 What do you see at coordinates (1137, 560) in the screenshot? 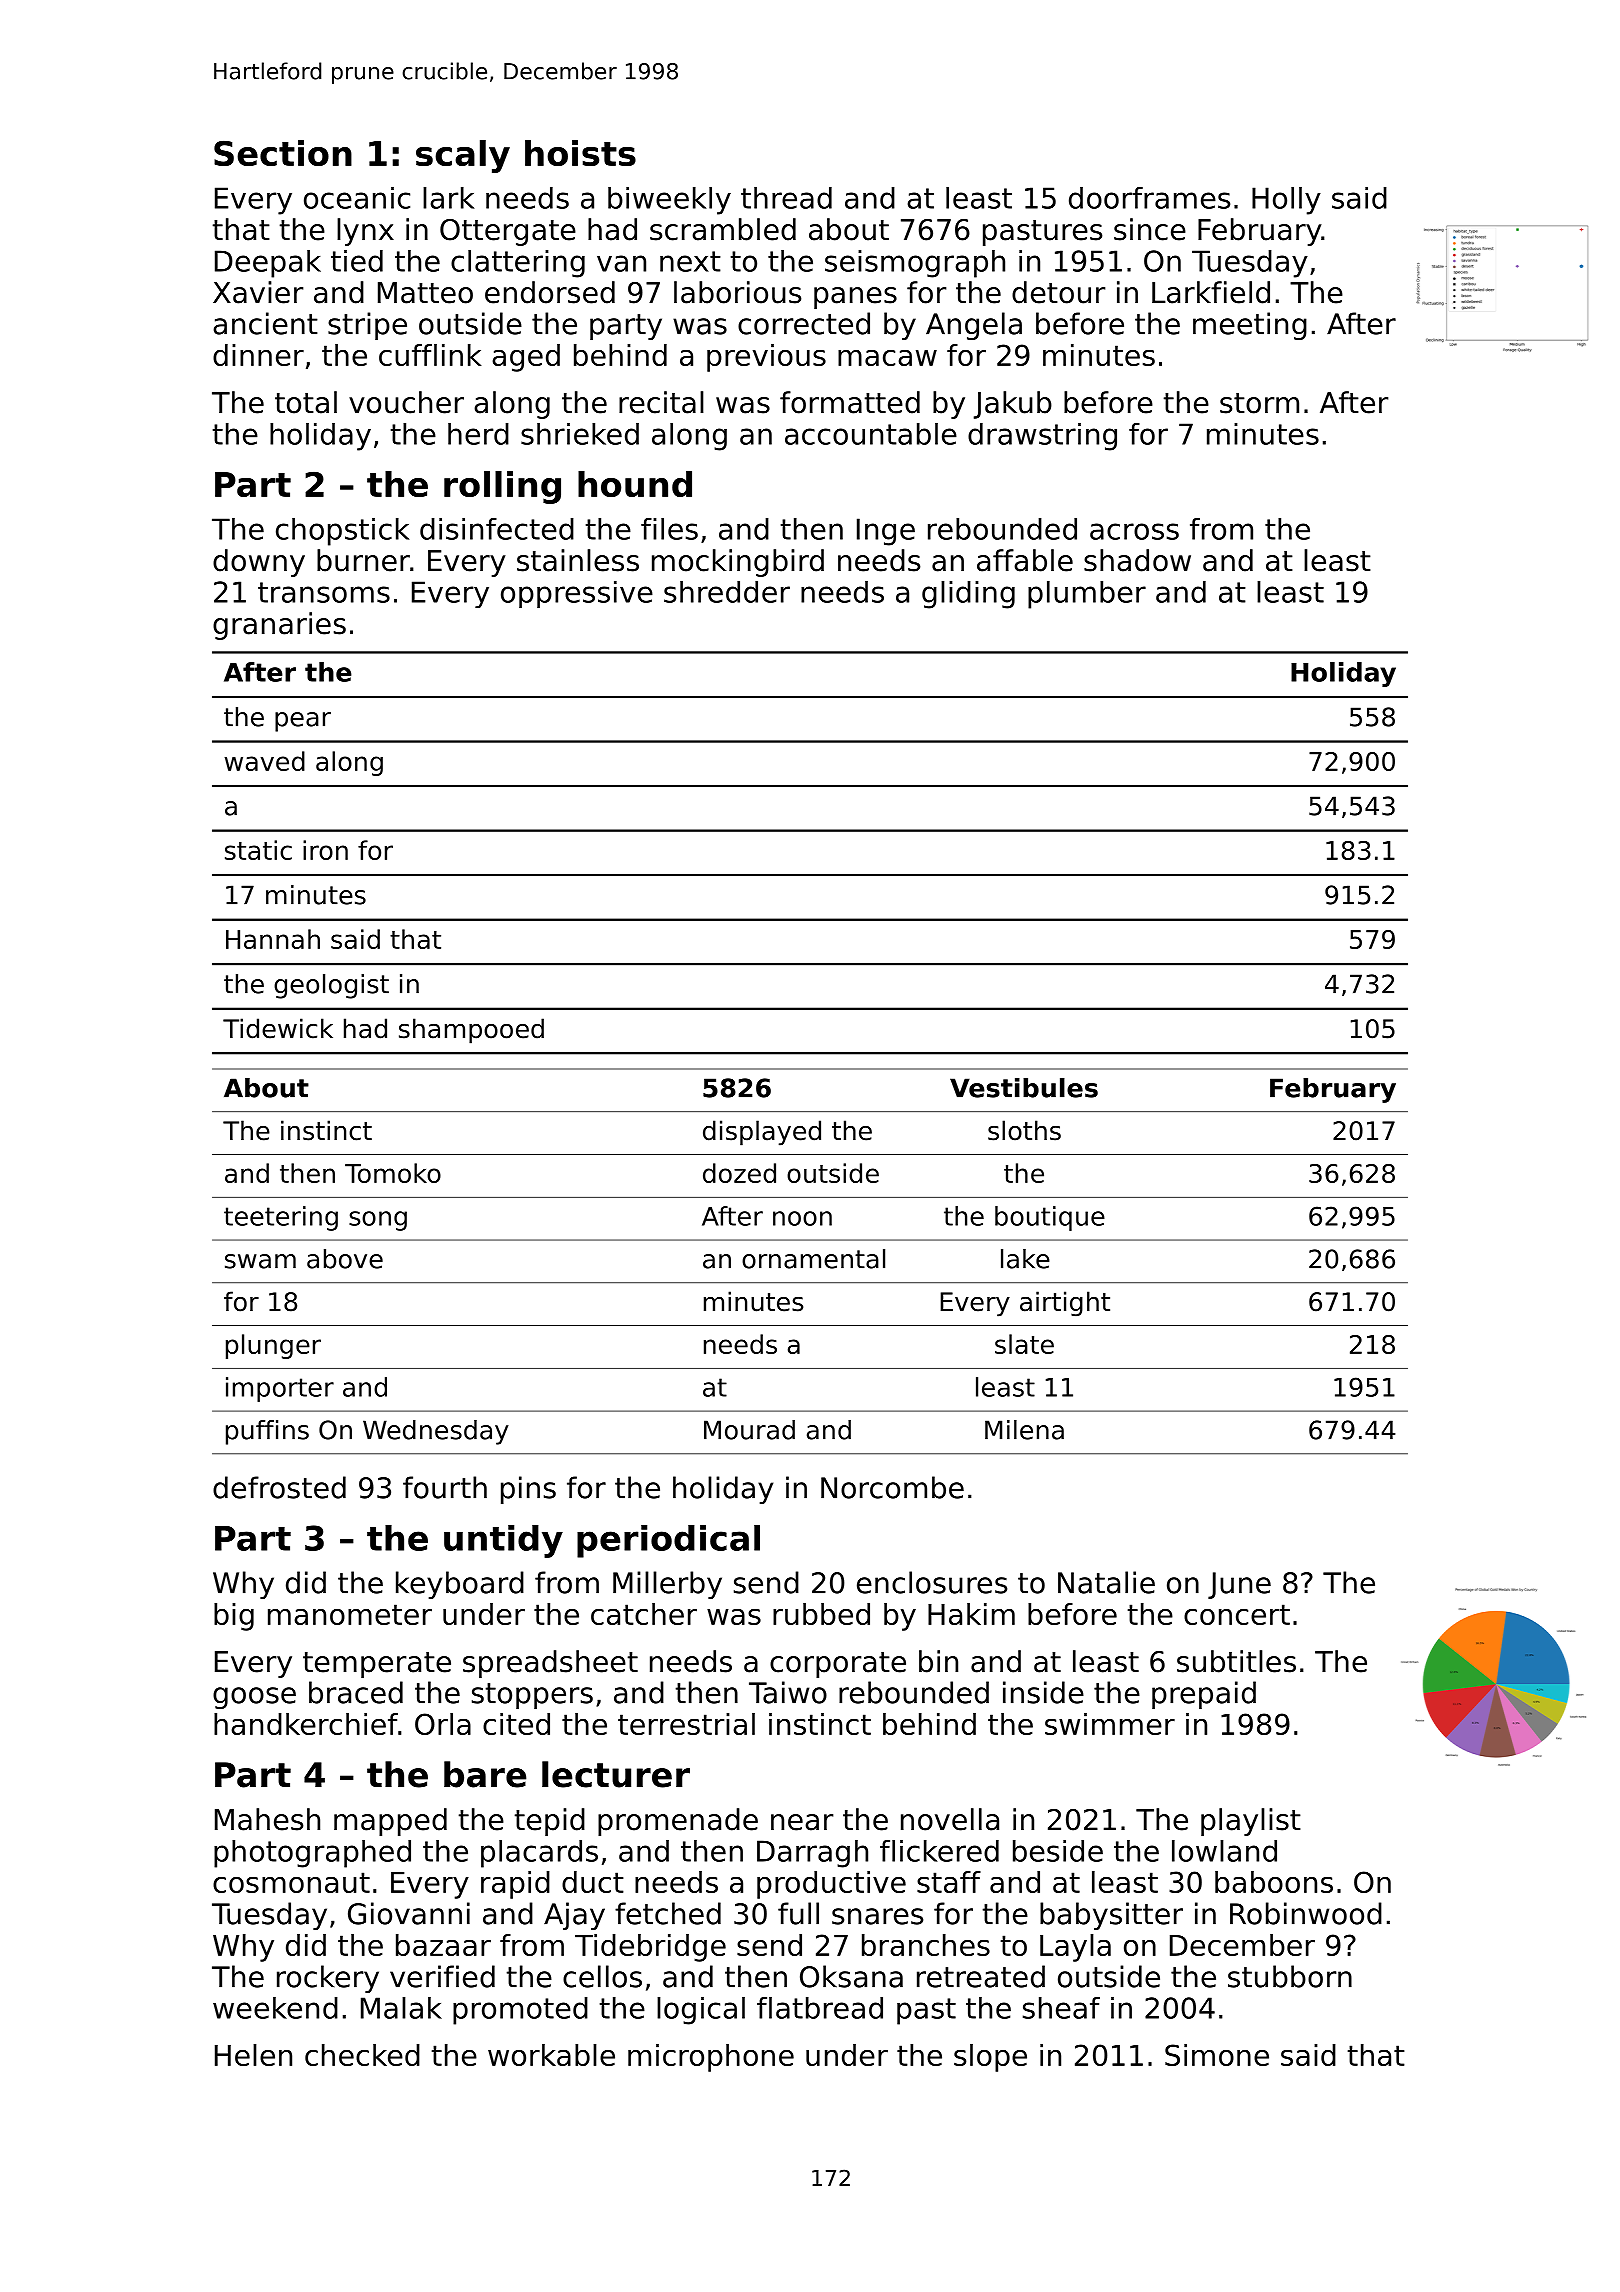
I see `shadow` at bounding box center [1137, 560].
